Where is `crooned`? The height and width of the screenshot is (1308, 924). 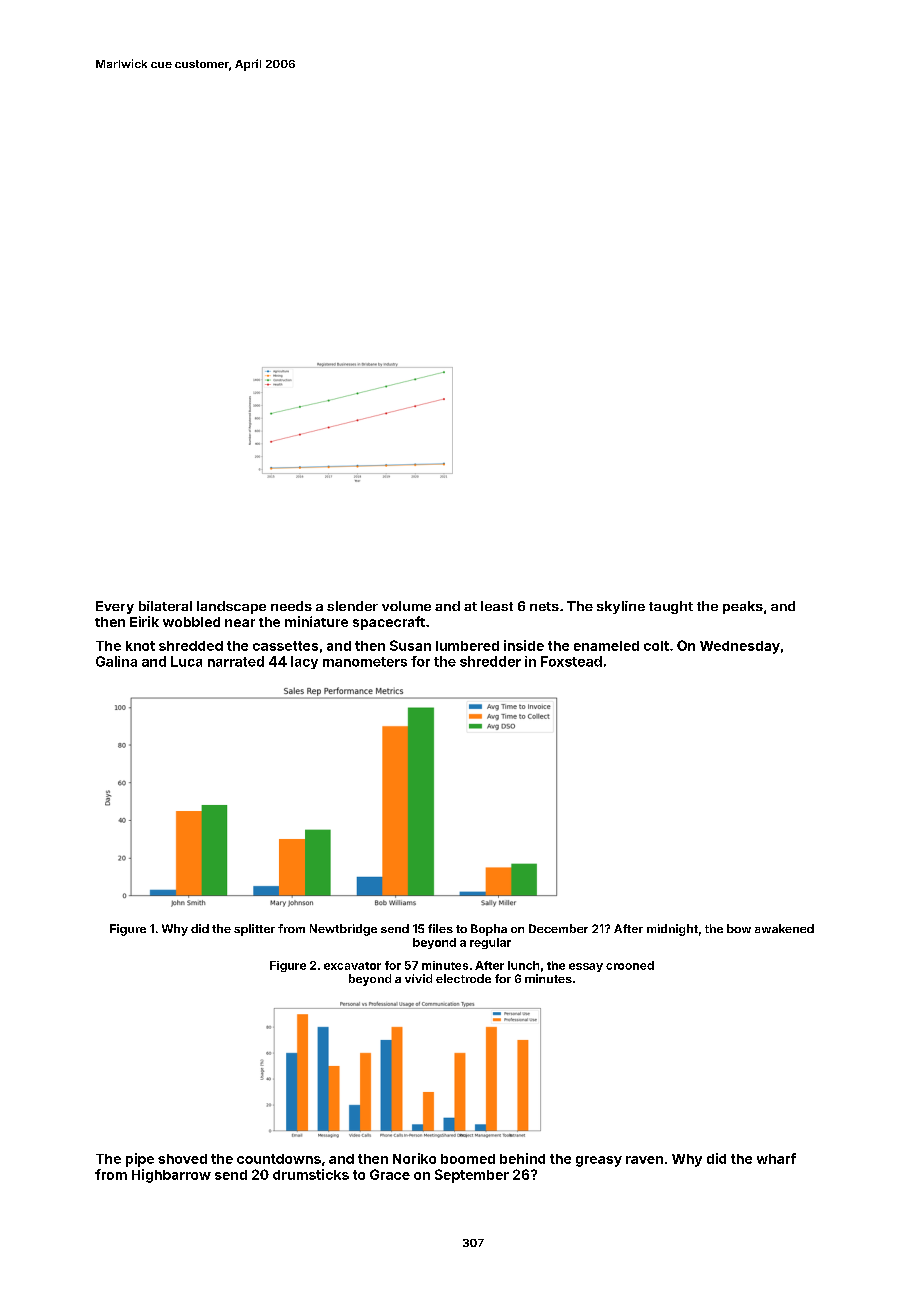 crooned is located at coordinates (630, 965).
